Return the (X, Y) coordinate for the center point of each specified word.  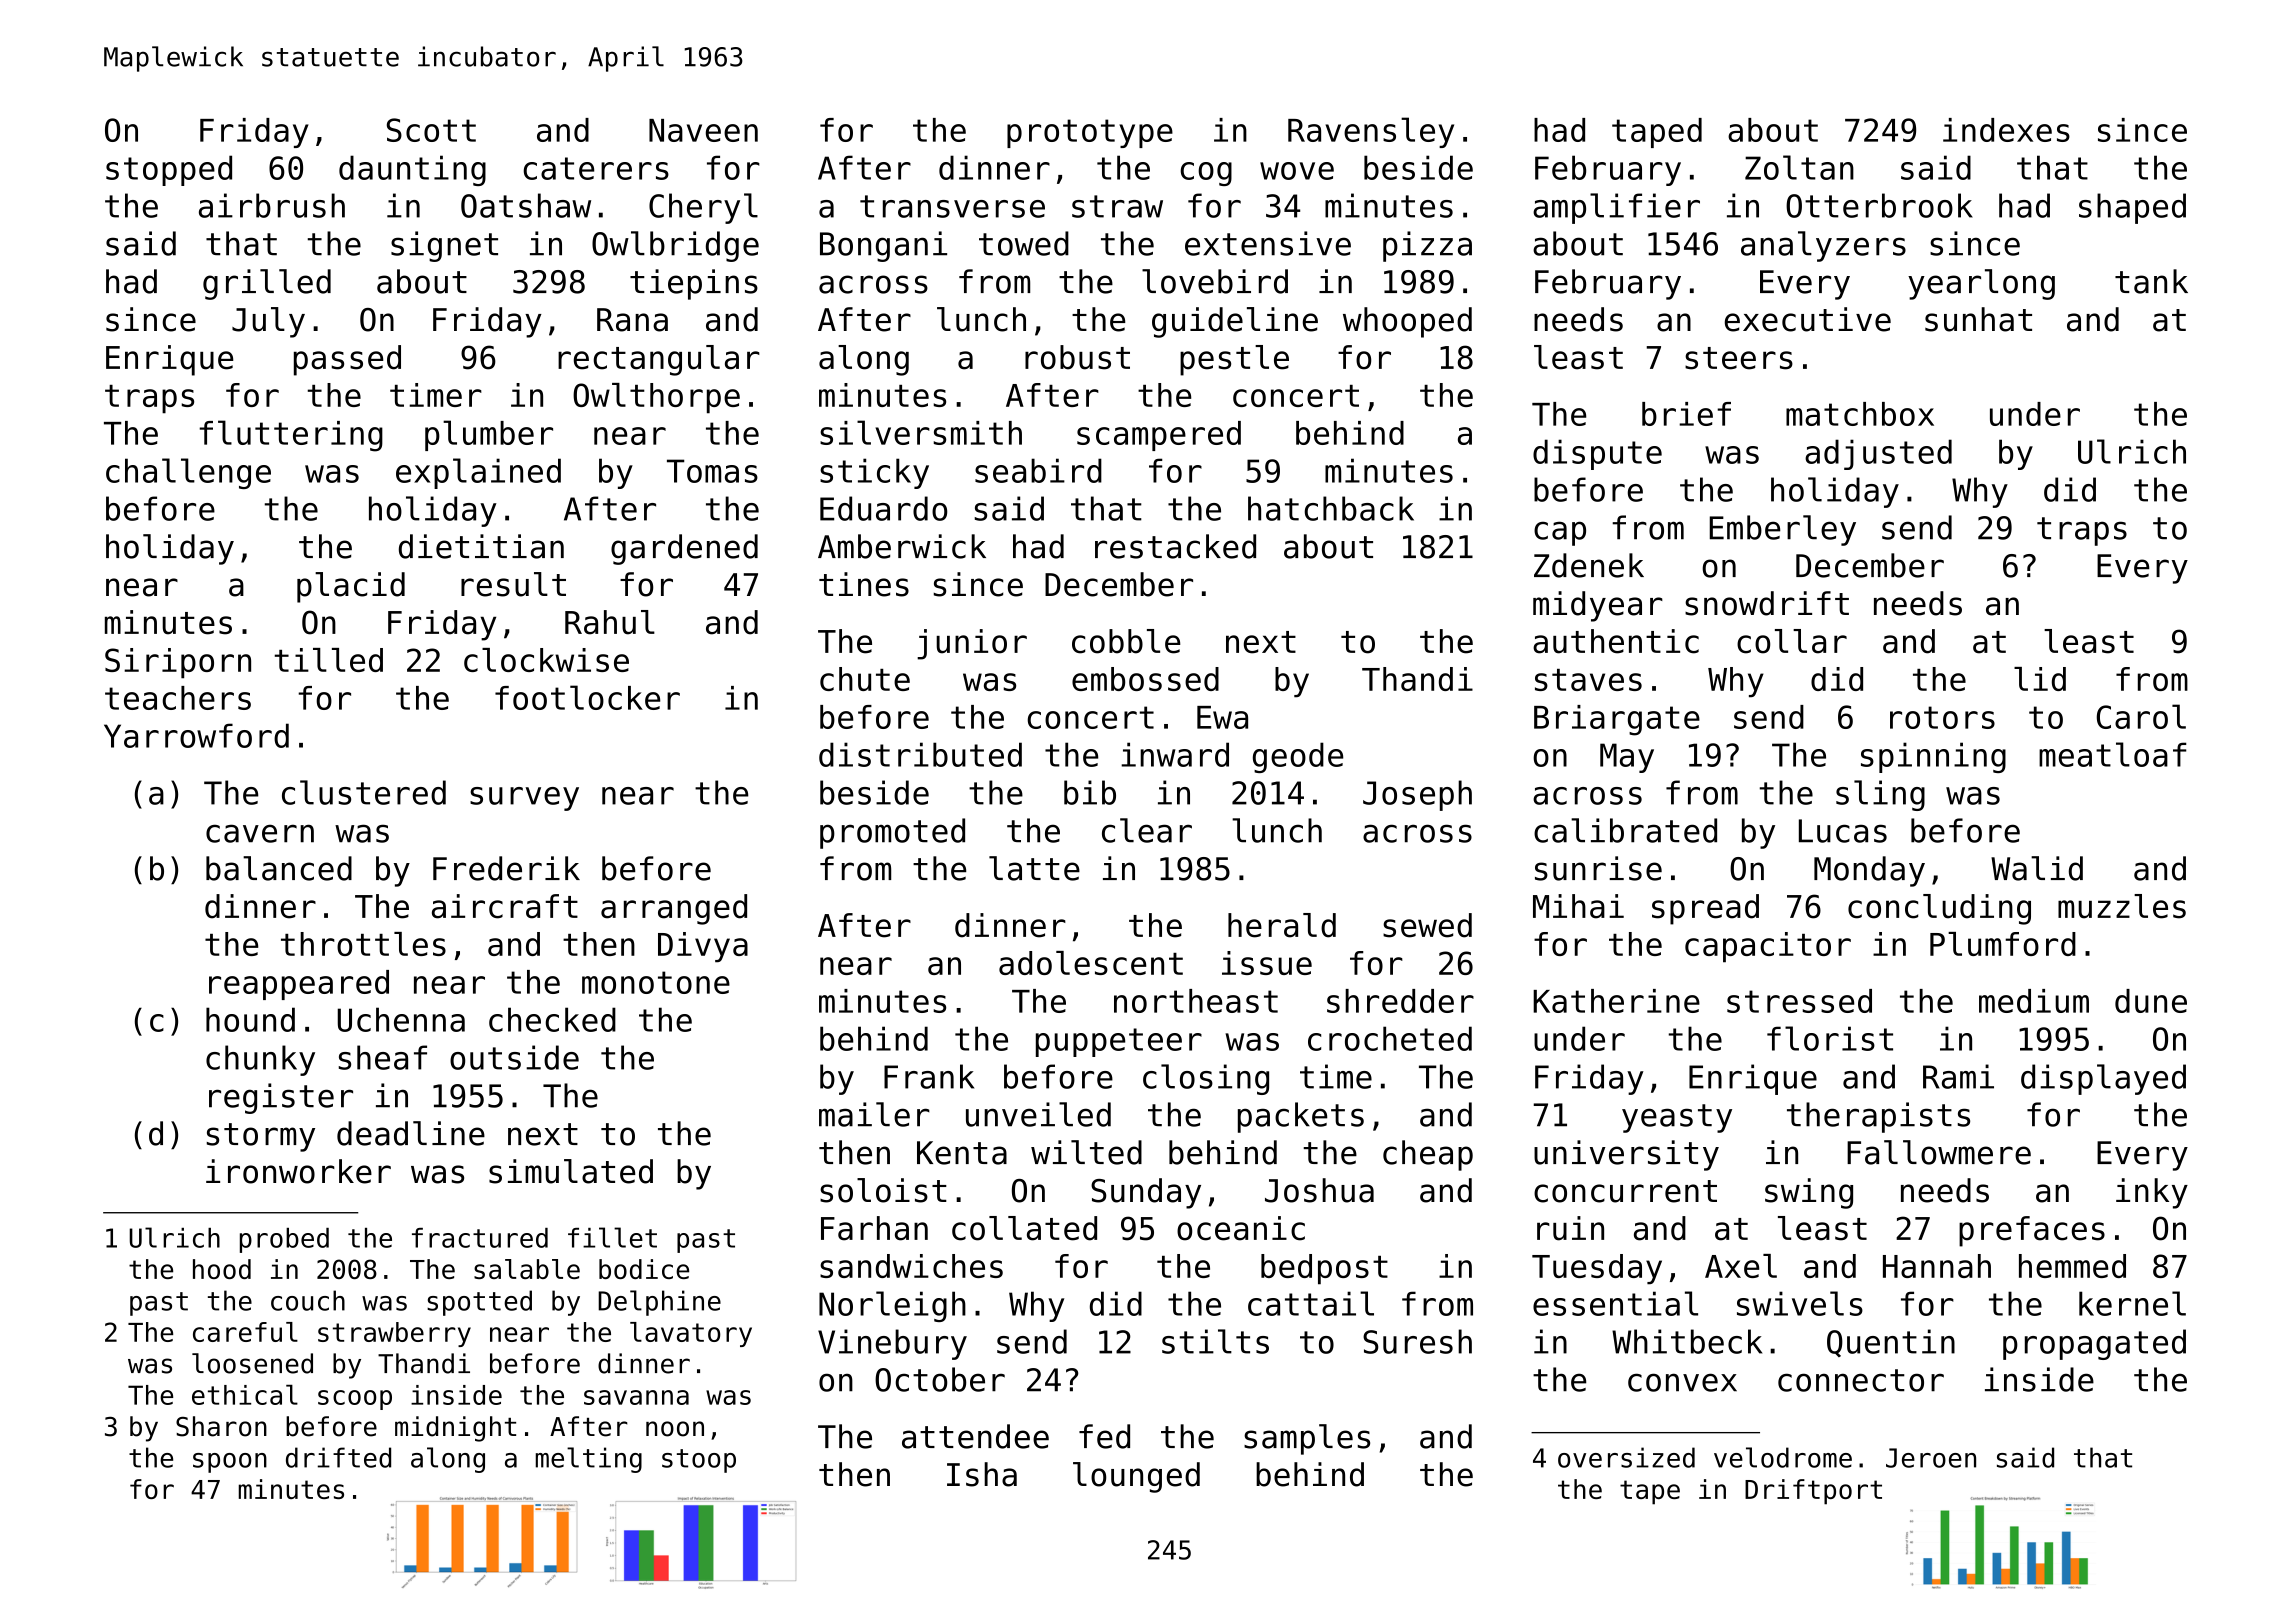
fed (1104, 1436)
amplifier (1616, 208)
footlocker (587, 697)
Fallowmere (1939, 1152)
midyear (1598, 606)
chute (865, 679)
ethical (245, 1395)
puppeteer (1119, 1042)
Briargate (1617, 720)
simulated (571, 1171)
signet (444, 246)
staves (1588, 680)
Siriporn (178, 663)
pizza (1427, 246)
